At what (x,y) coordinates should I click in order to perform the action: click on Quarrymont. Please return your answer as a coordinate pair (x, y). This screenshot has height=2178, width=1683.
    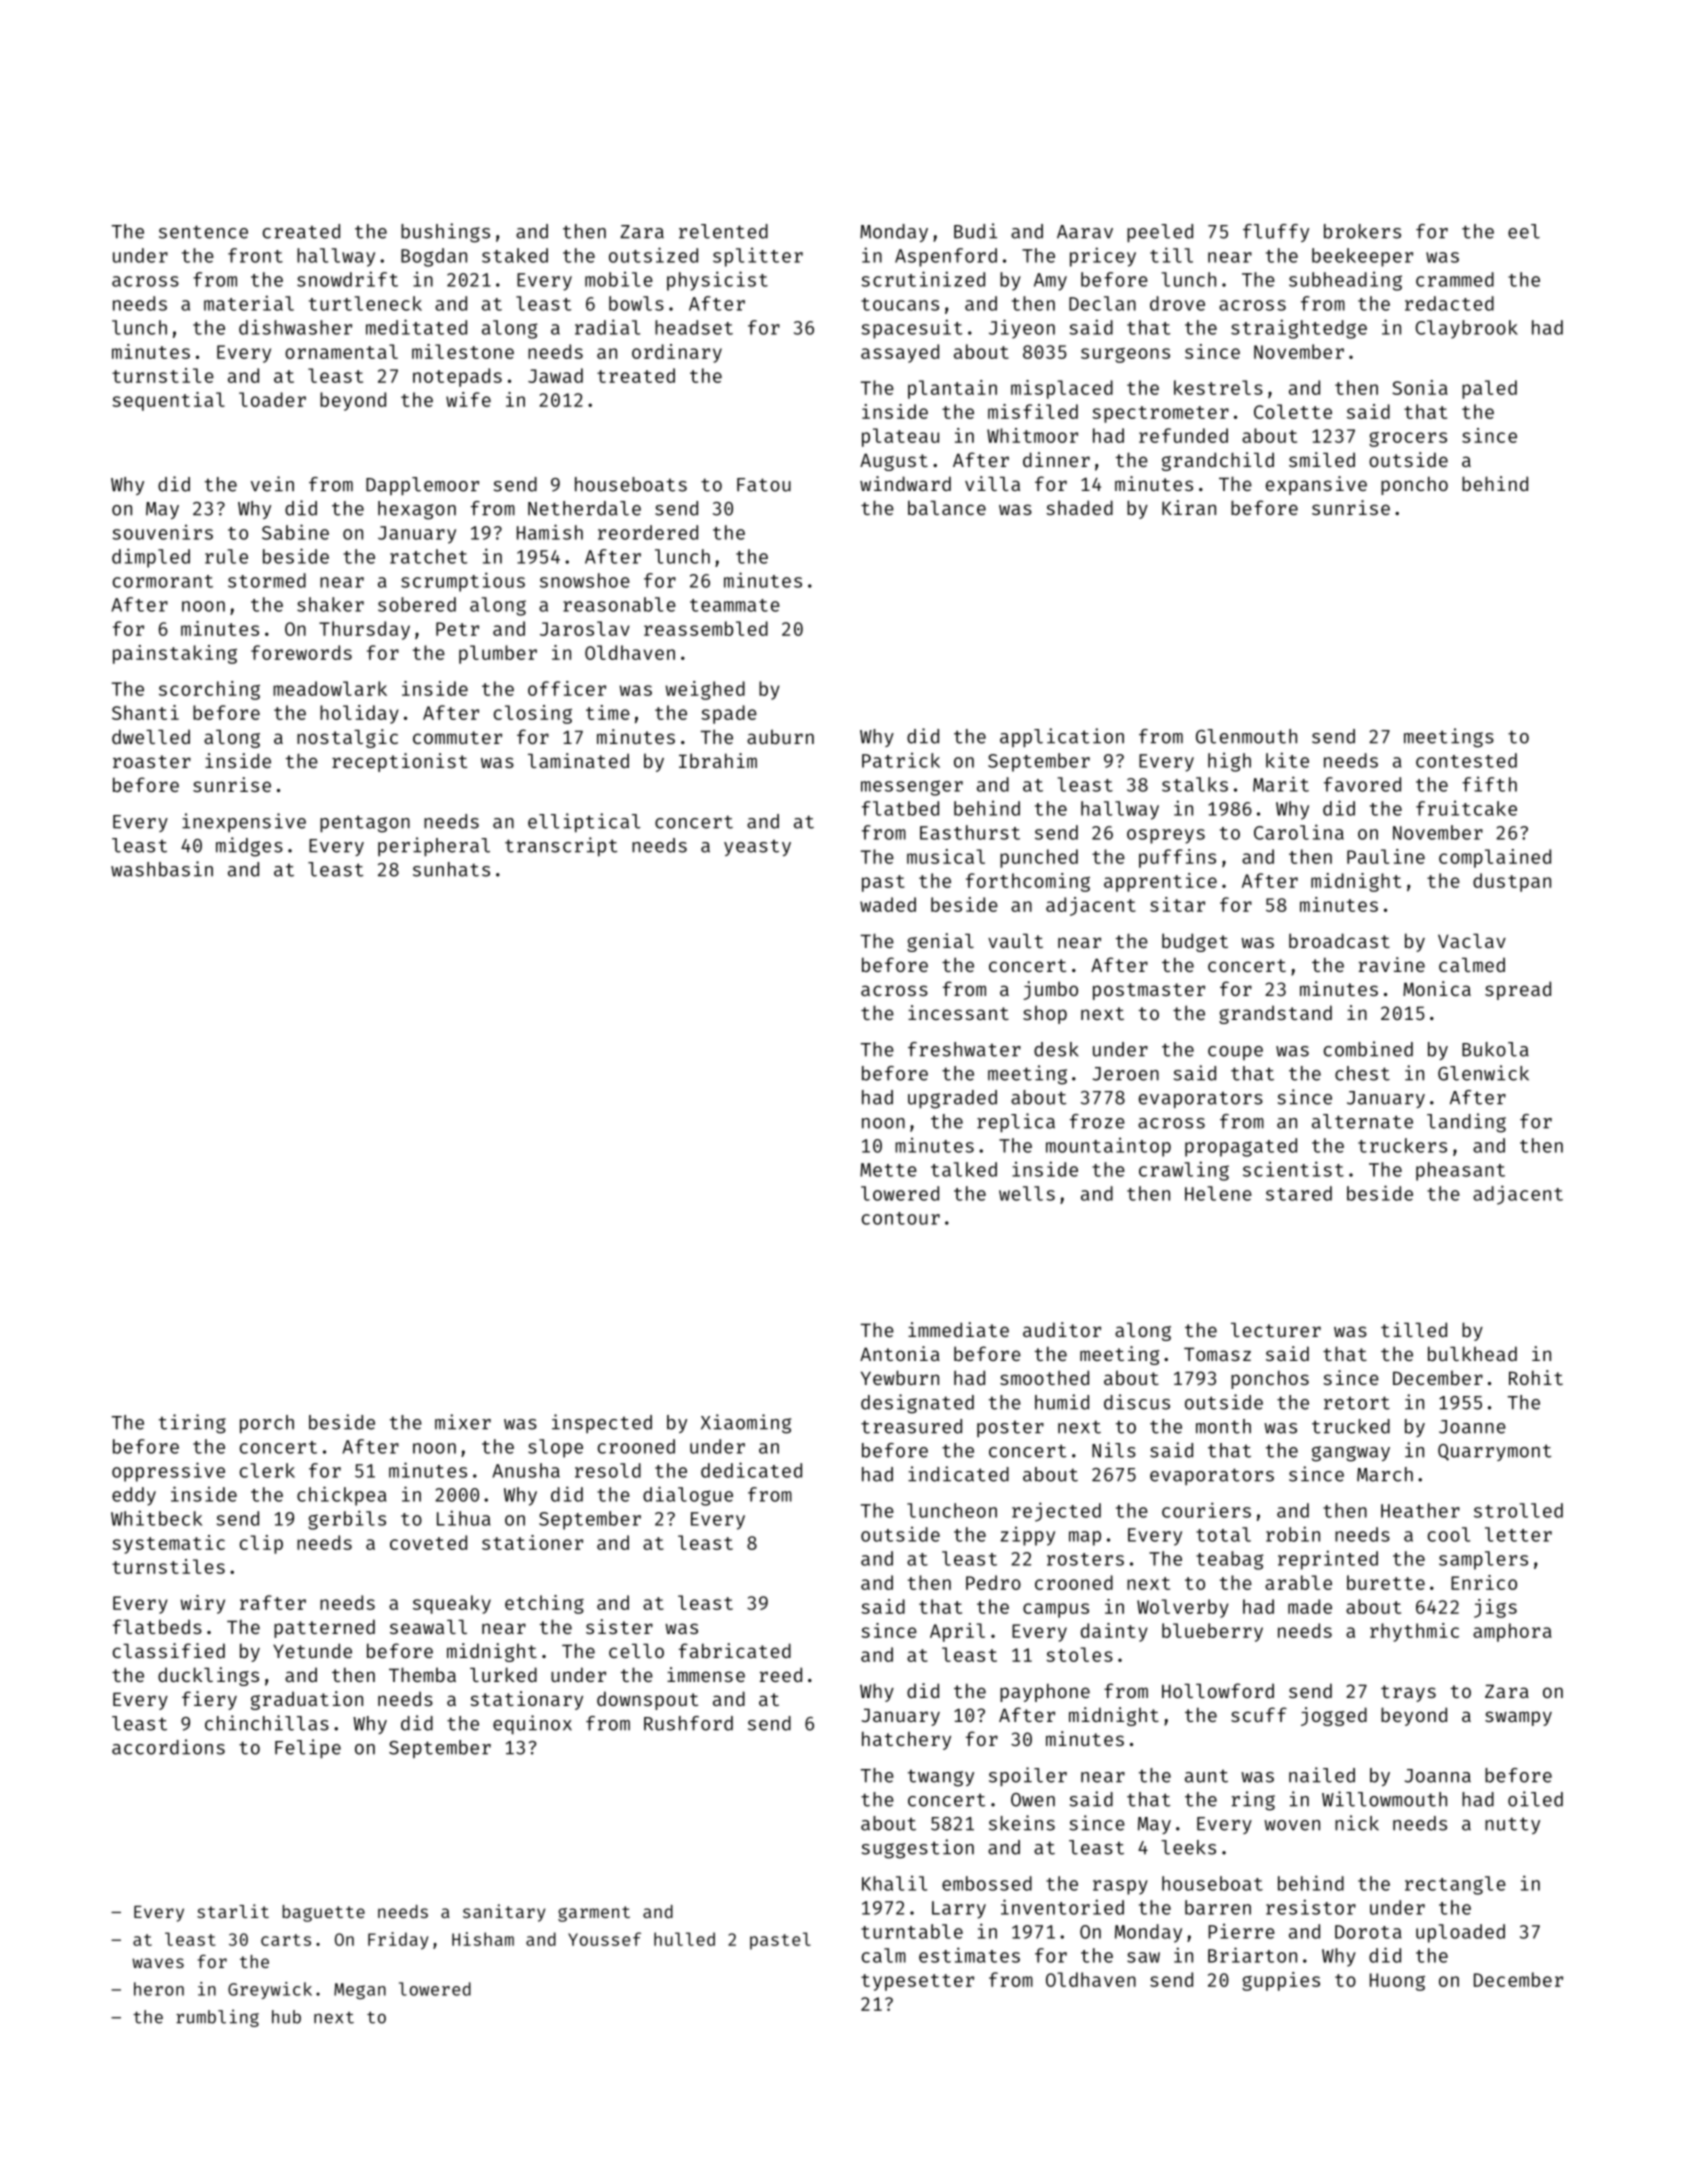
    Looking at the image, I should click on (1495, 1452).
